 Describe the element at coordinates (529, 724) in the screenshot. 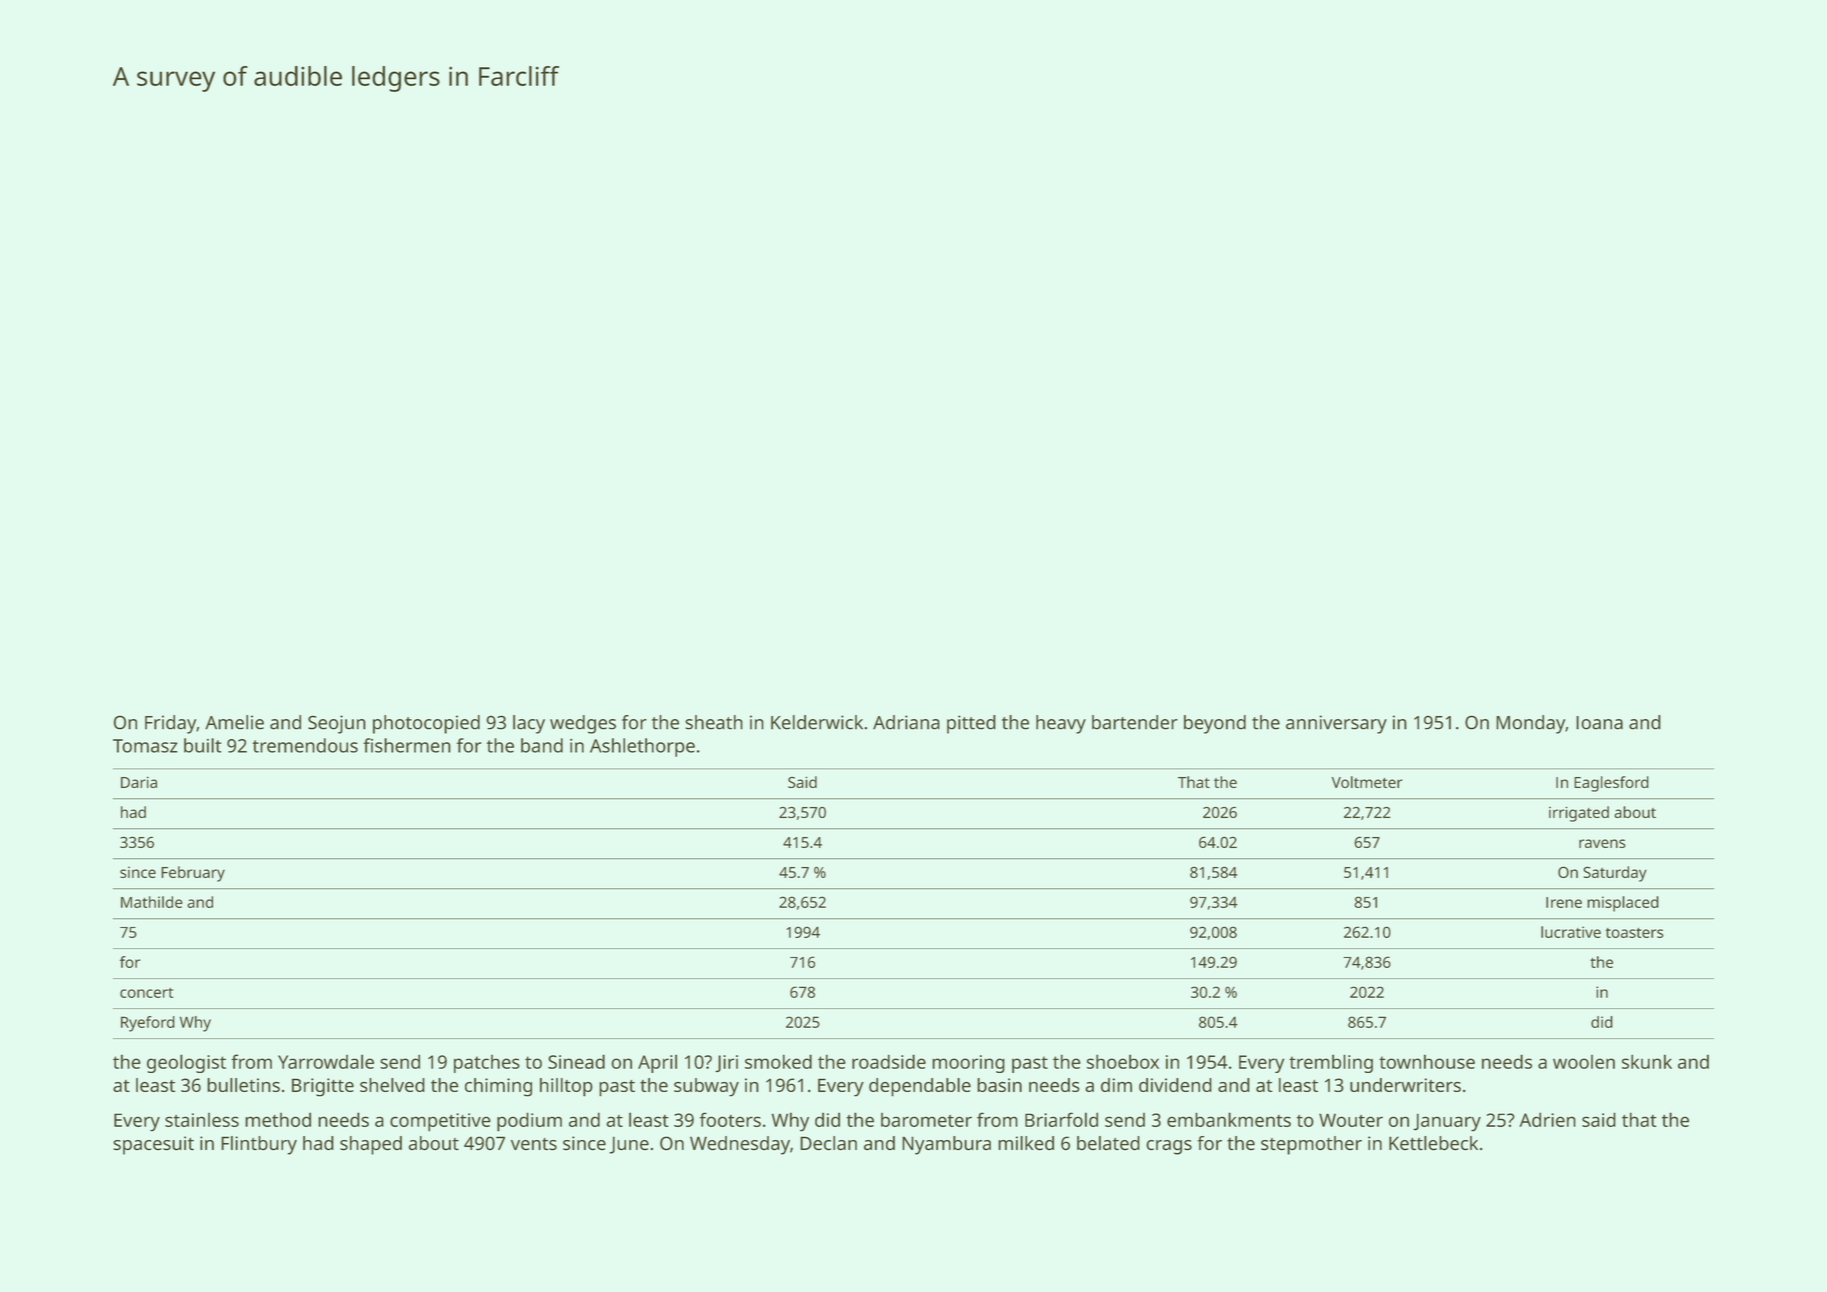

I see `lacy` at that location.
